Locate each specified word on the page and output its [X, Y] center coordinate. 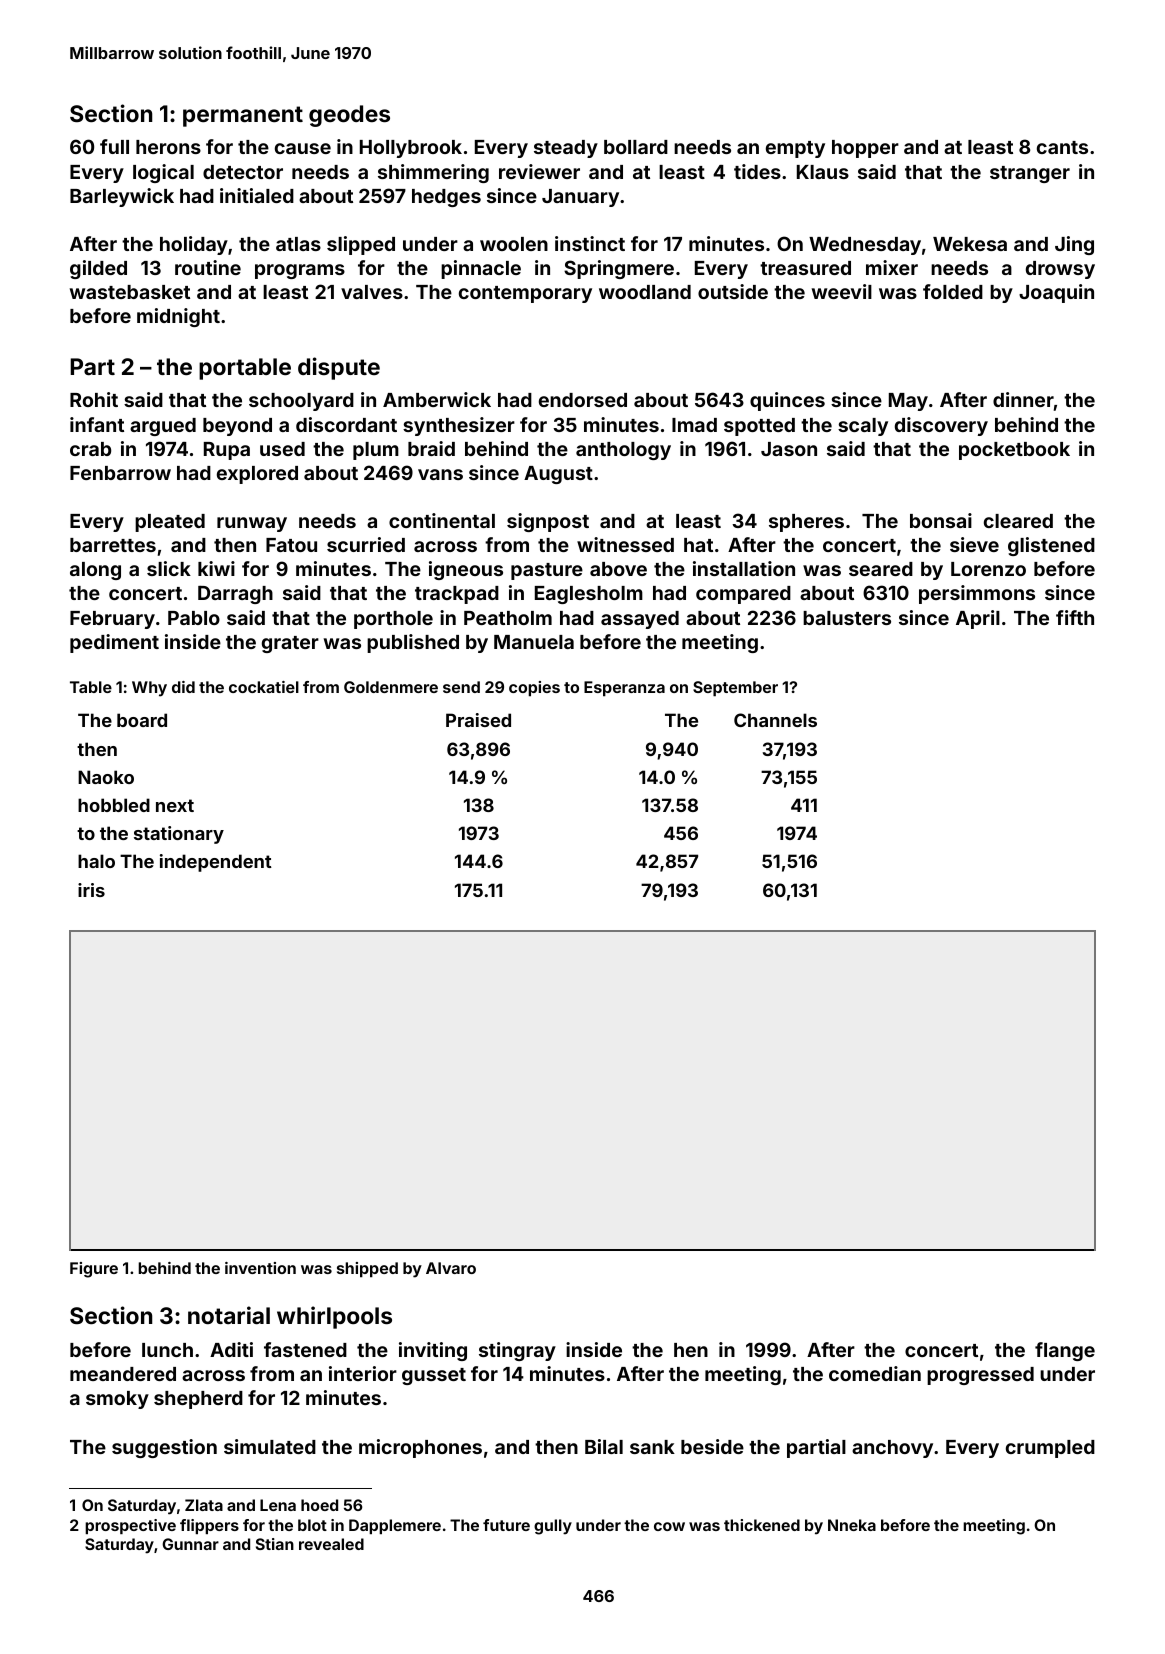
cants [1062, 147]
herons [168, 147]
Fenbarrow [120, 473]
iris [91, 890]
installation [744, 568]
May [908, 402]
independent [216, 863]
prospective [130, 1526]
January [580, 198]
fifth [1075, 617]
